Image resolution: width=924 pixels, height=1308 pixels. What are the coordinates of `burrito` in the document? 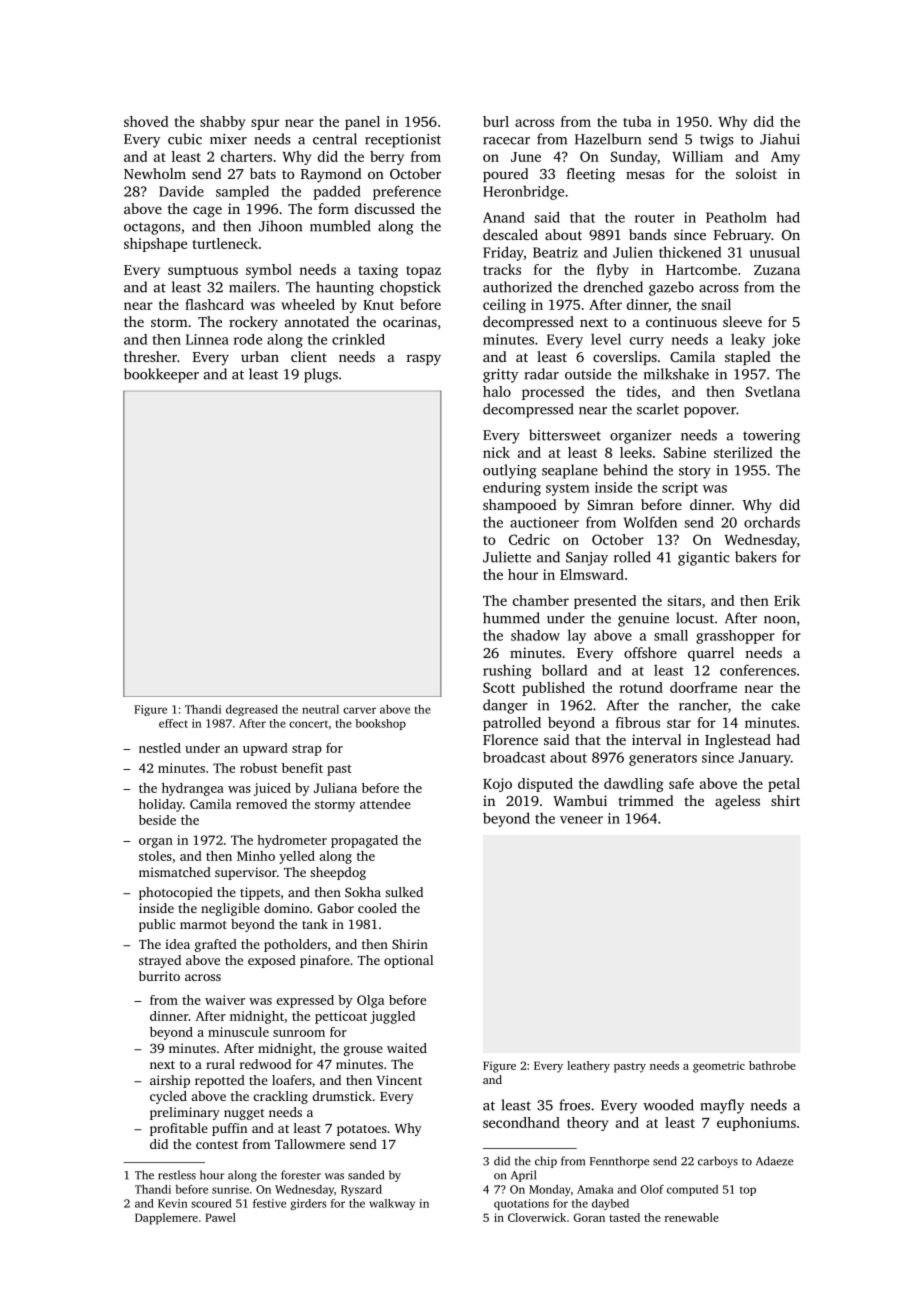 It's located at (159, 976).
